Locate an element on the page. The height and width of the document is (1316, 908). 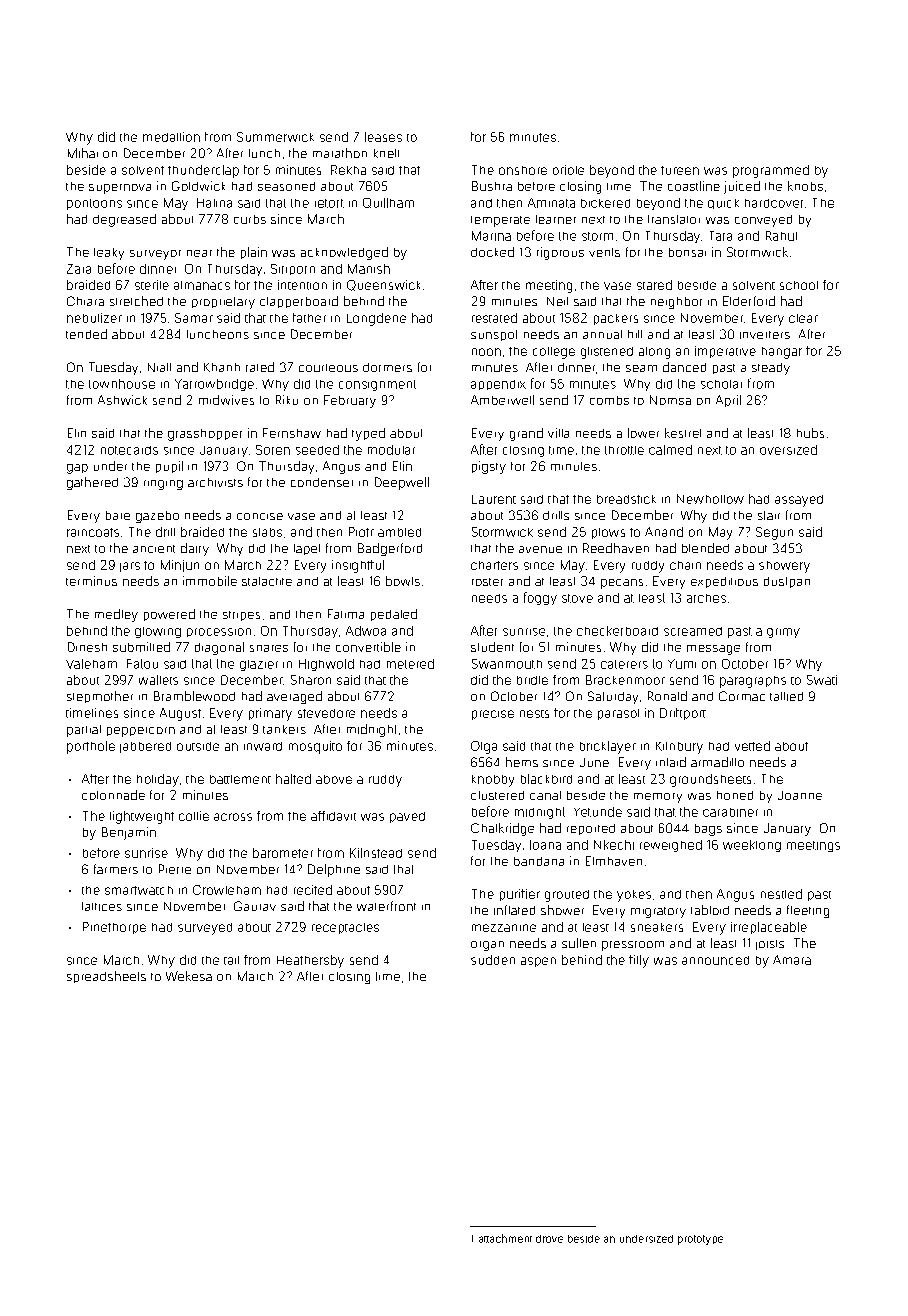
inlaid is located at coordinates (671, 762).
